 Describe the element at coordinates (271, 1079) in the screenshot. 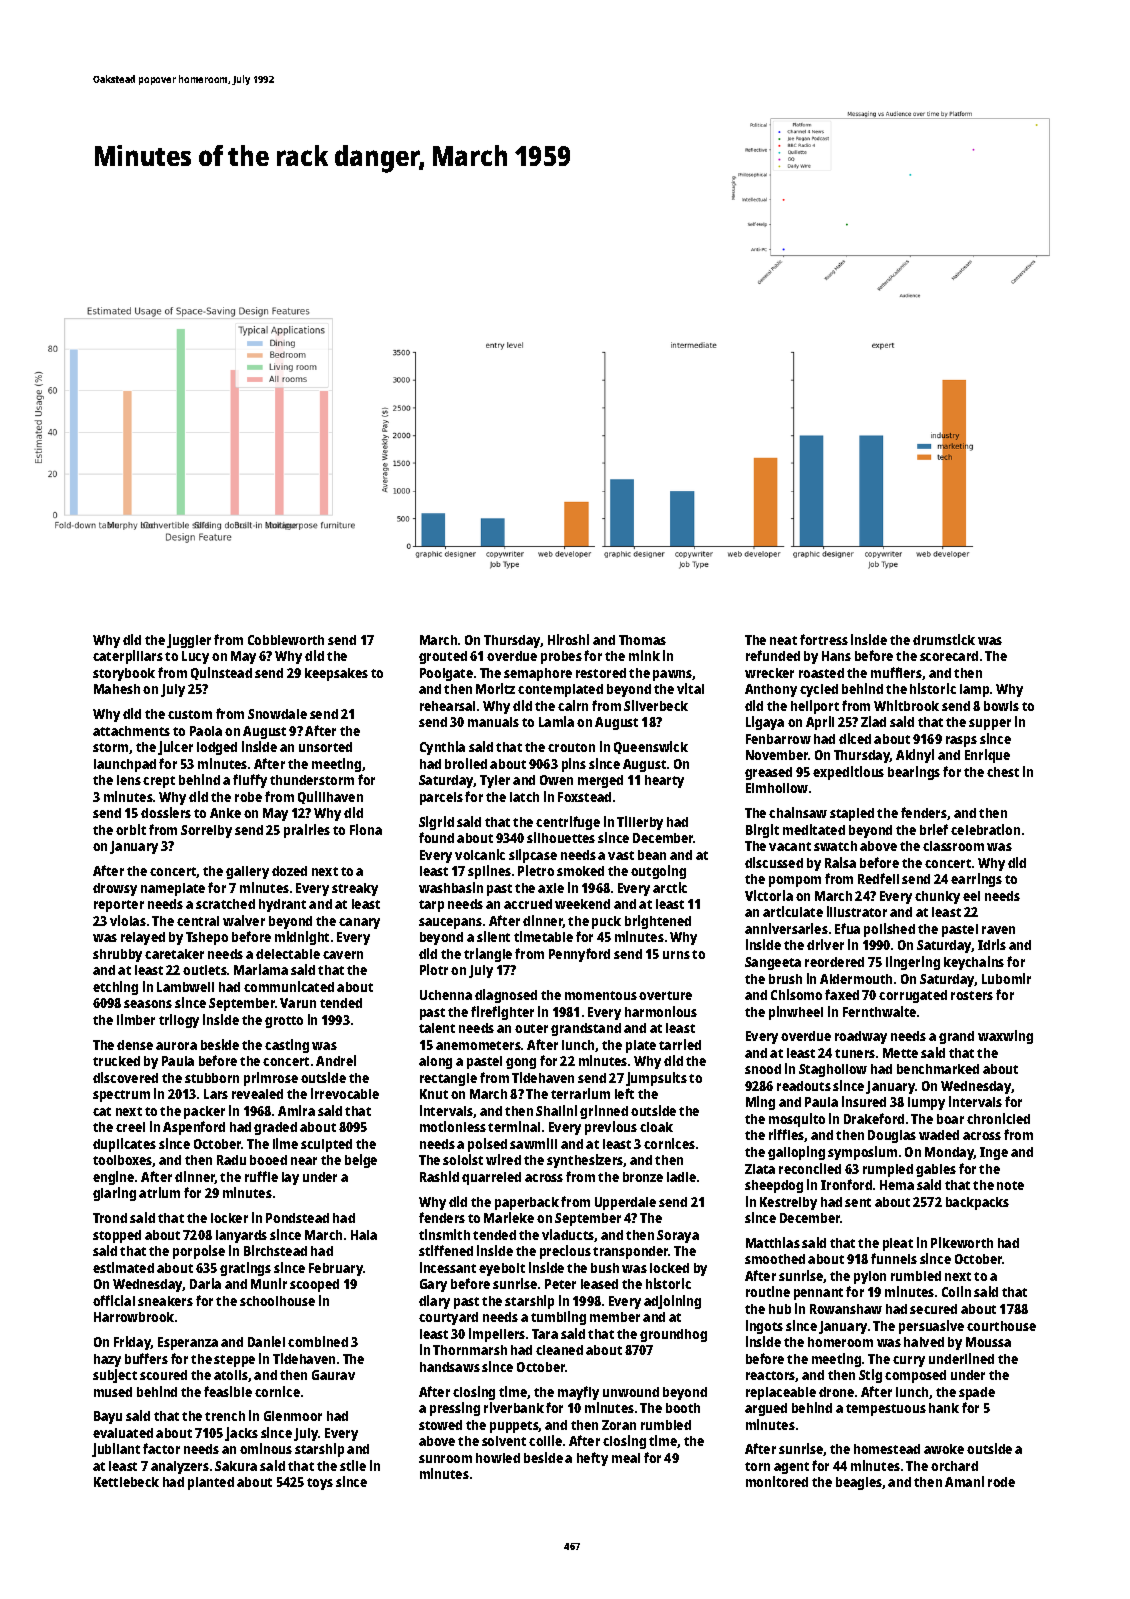

I see `primrose` at that location.
